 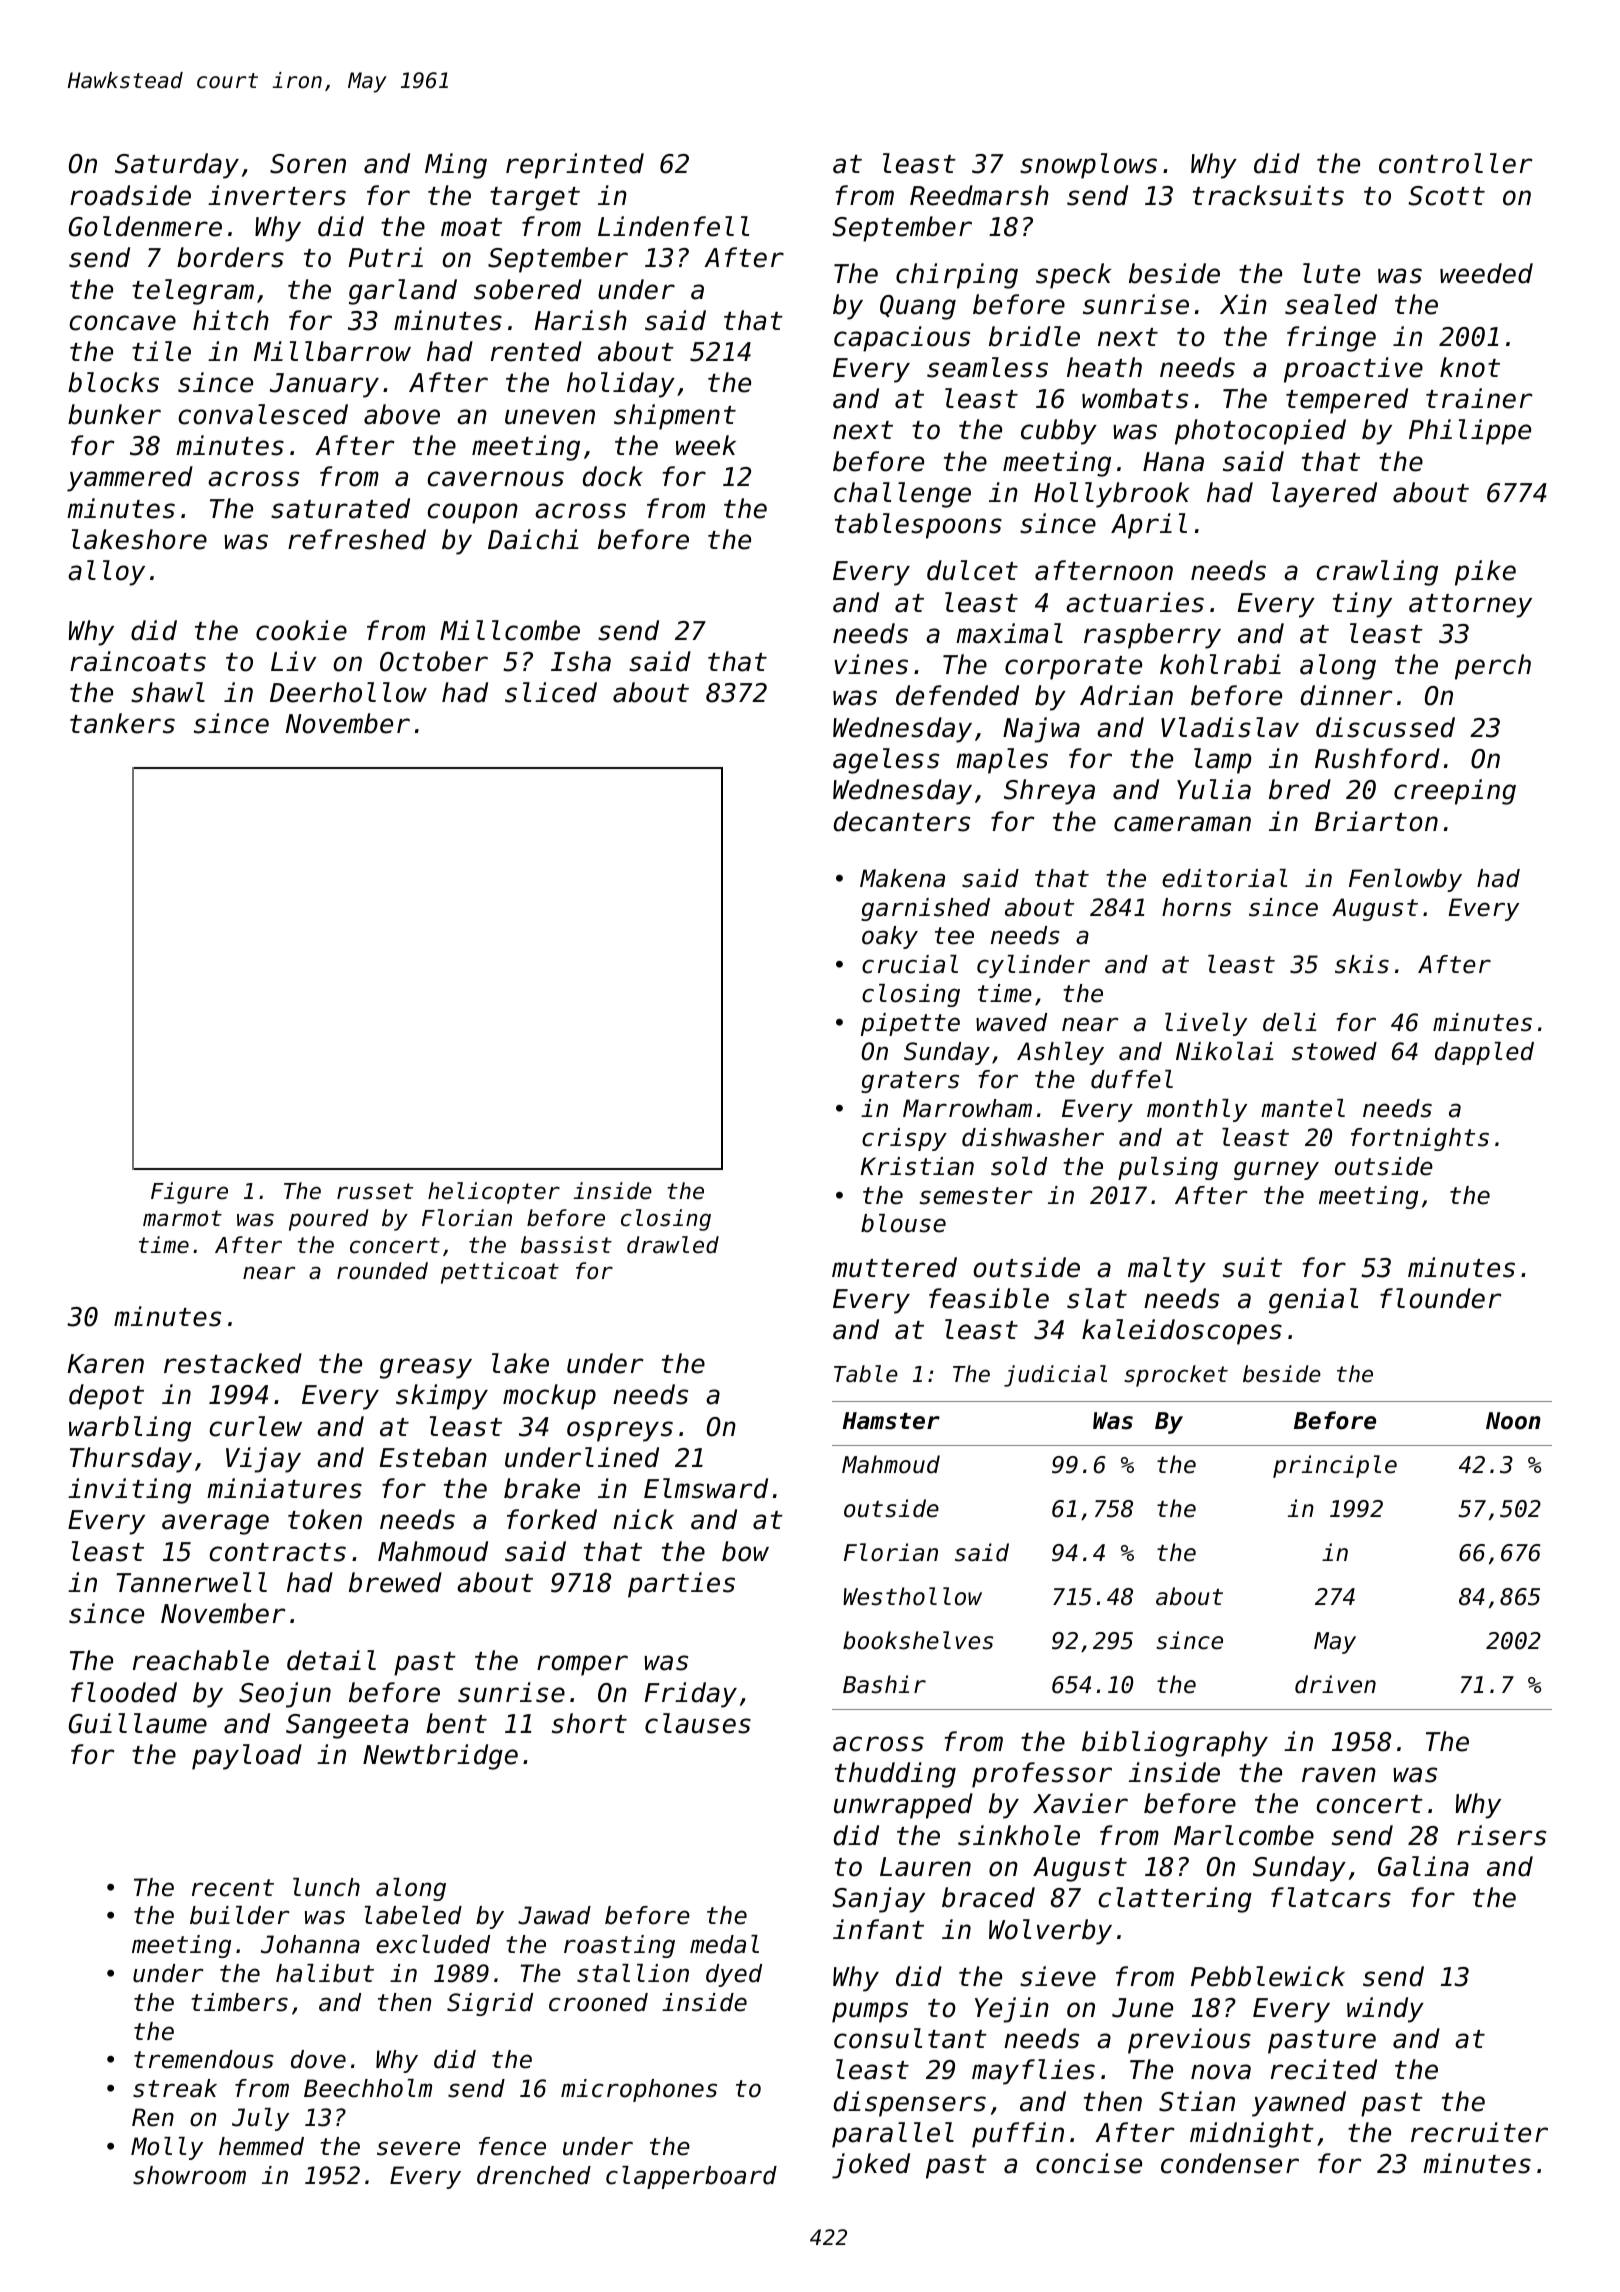 I want to click on October, so click(x=434, y=661).
